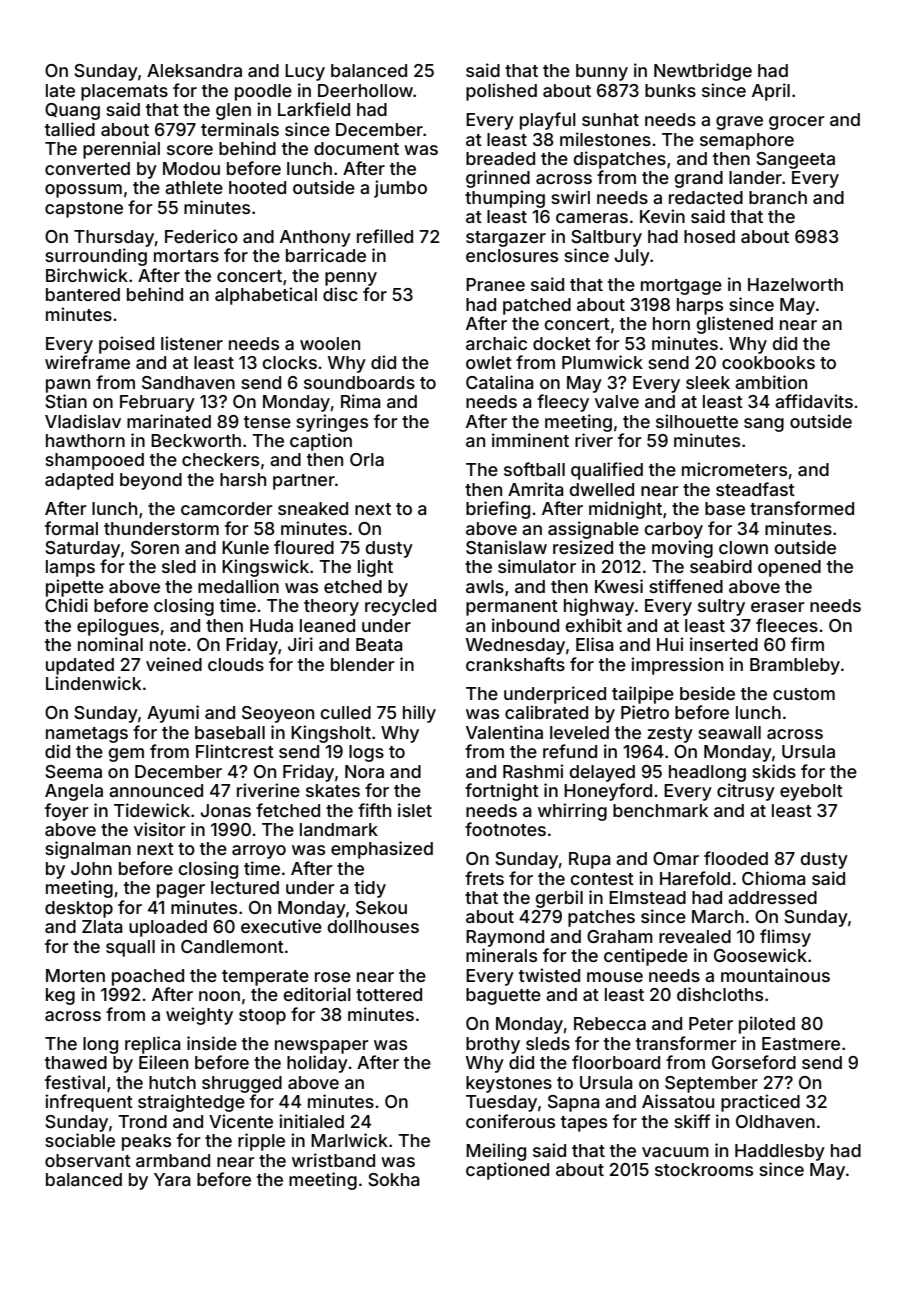 The height and width of the screenshot is (1316, 908). Describe the element at coordinates (704, 1169) in the screenshot. I see `stockrooms` at that location.
